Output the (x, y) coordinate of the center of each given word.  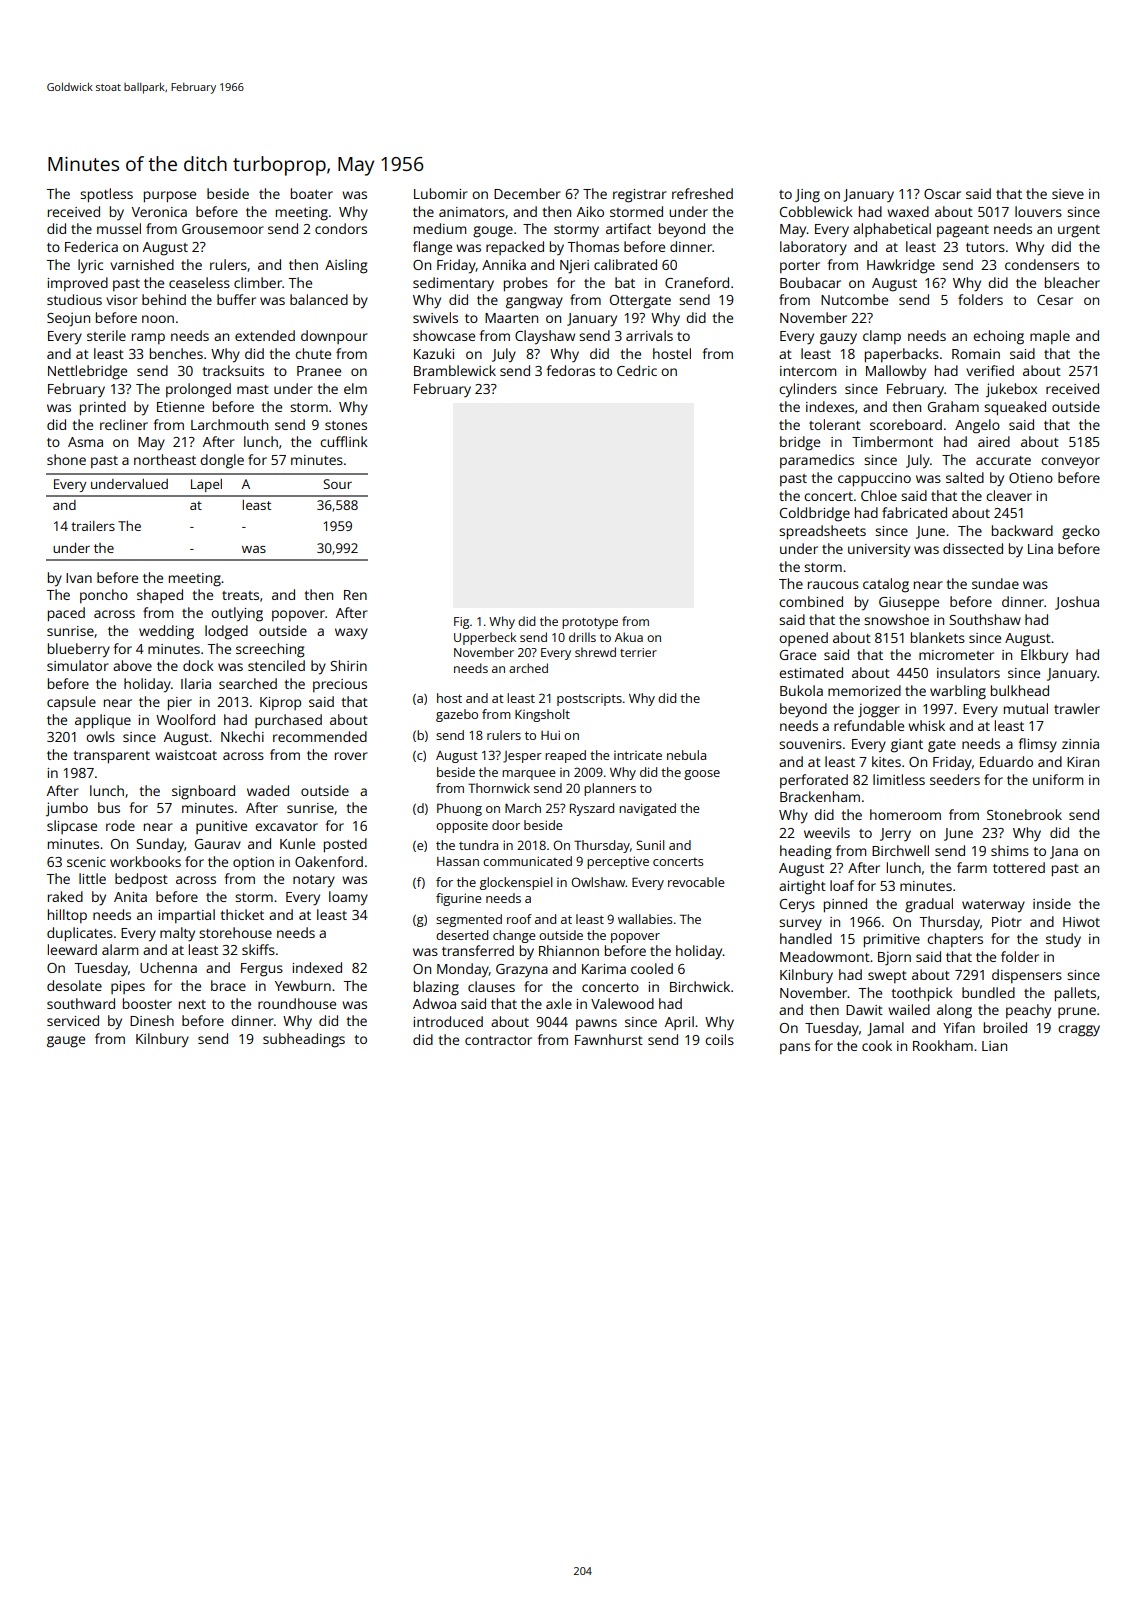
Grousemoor (223, 229)
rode (120, 825)
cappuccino (874, 480)
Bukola (801, 690)
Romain (976, 354)
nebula (686, 755)
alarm (120, 949)
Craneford (697, 282)
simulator (78, 665)
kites (886, 761)
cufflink (344, 441)
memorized (864, 690)
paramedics (817, 461)
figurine (458, 899)
